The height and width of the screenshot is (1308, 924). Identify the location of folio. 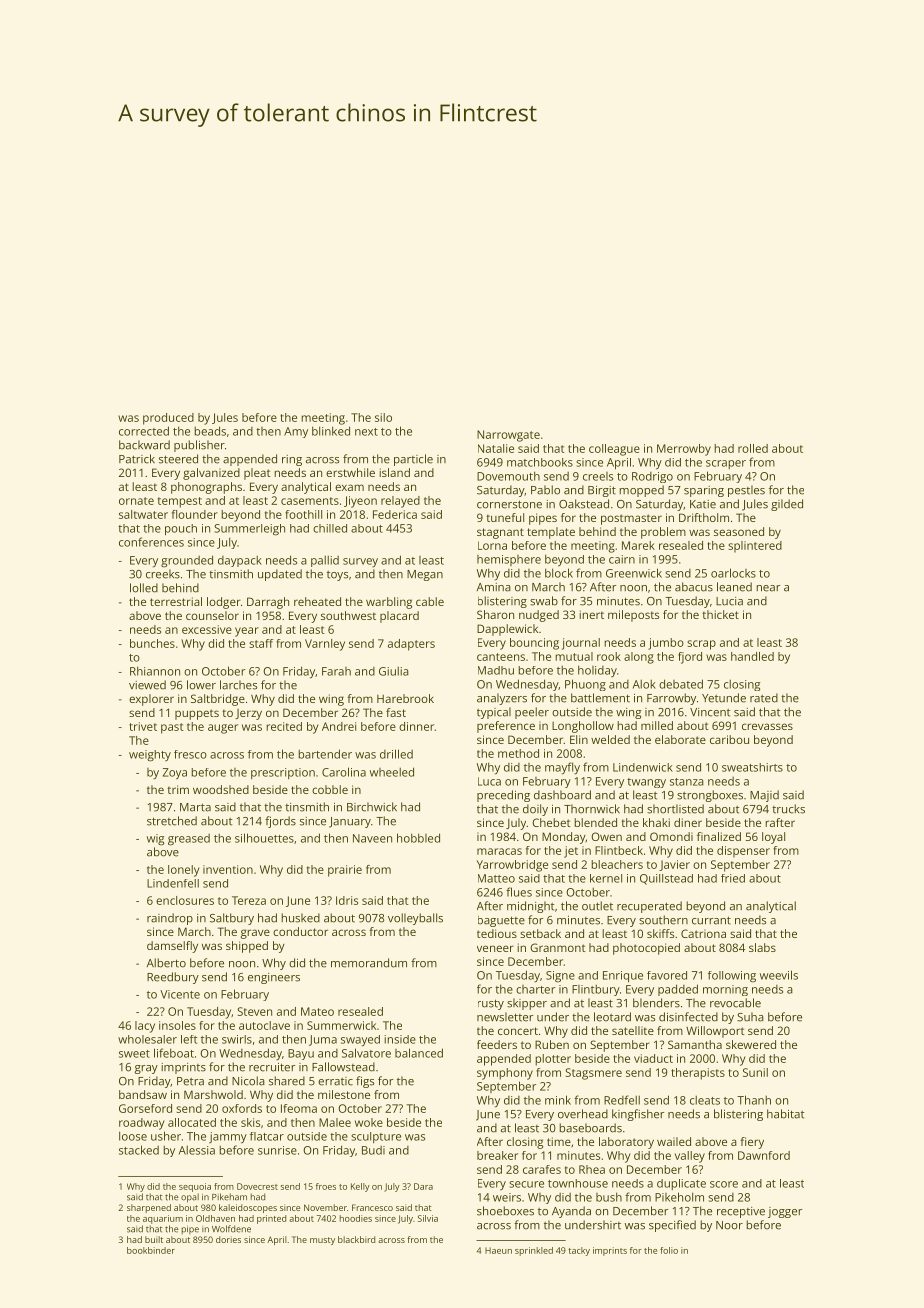
(669, 1250).
